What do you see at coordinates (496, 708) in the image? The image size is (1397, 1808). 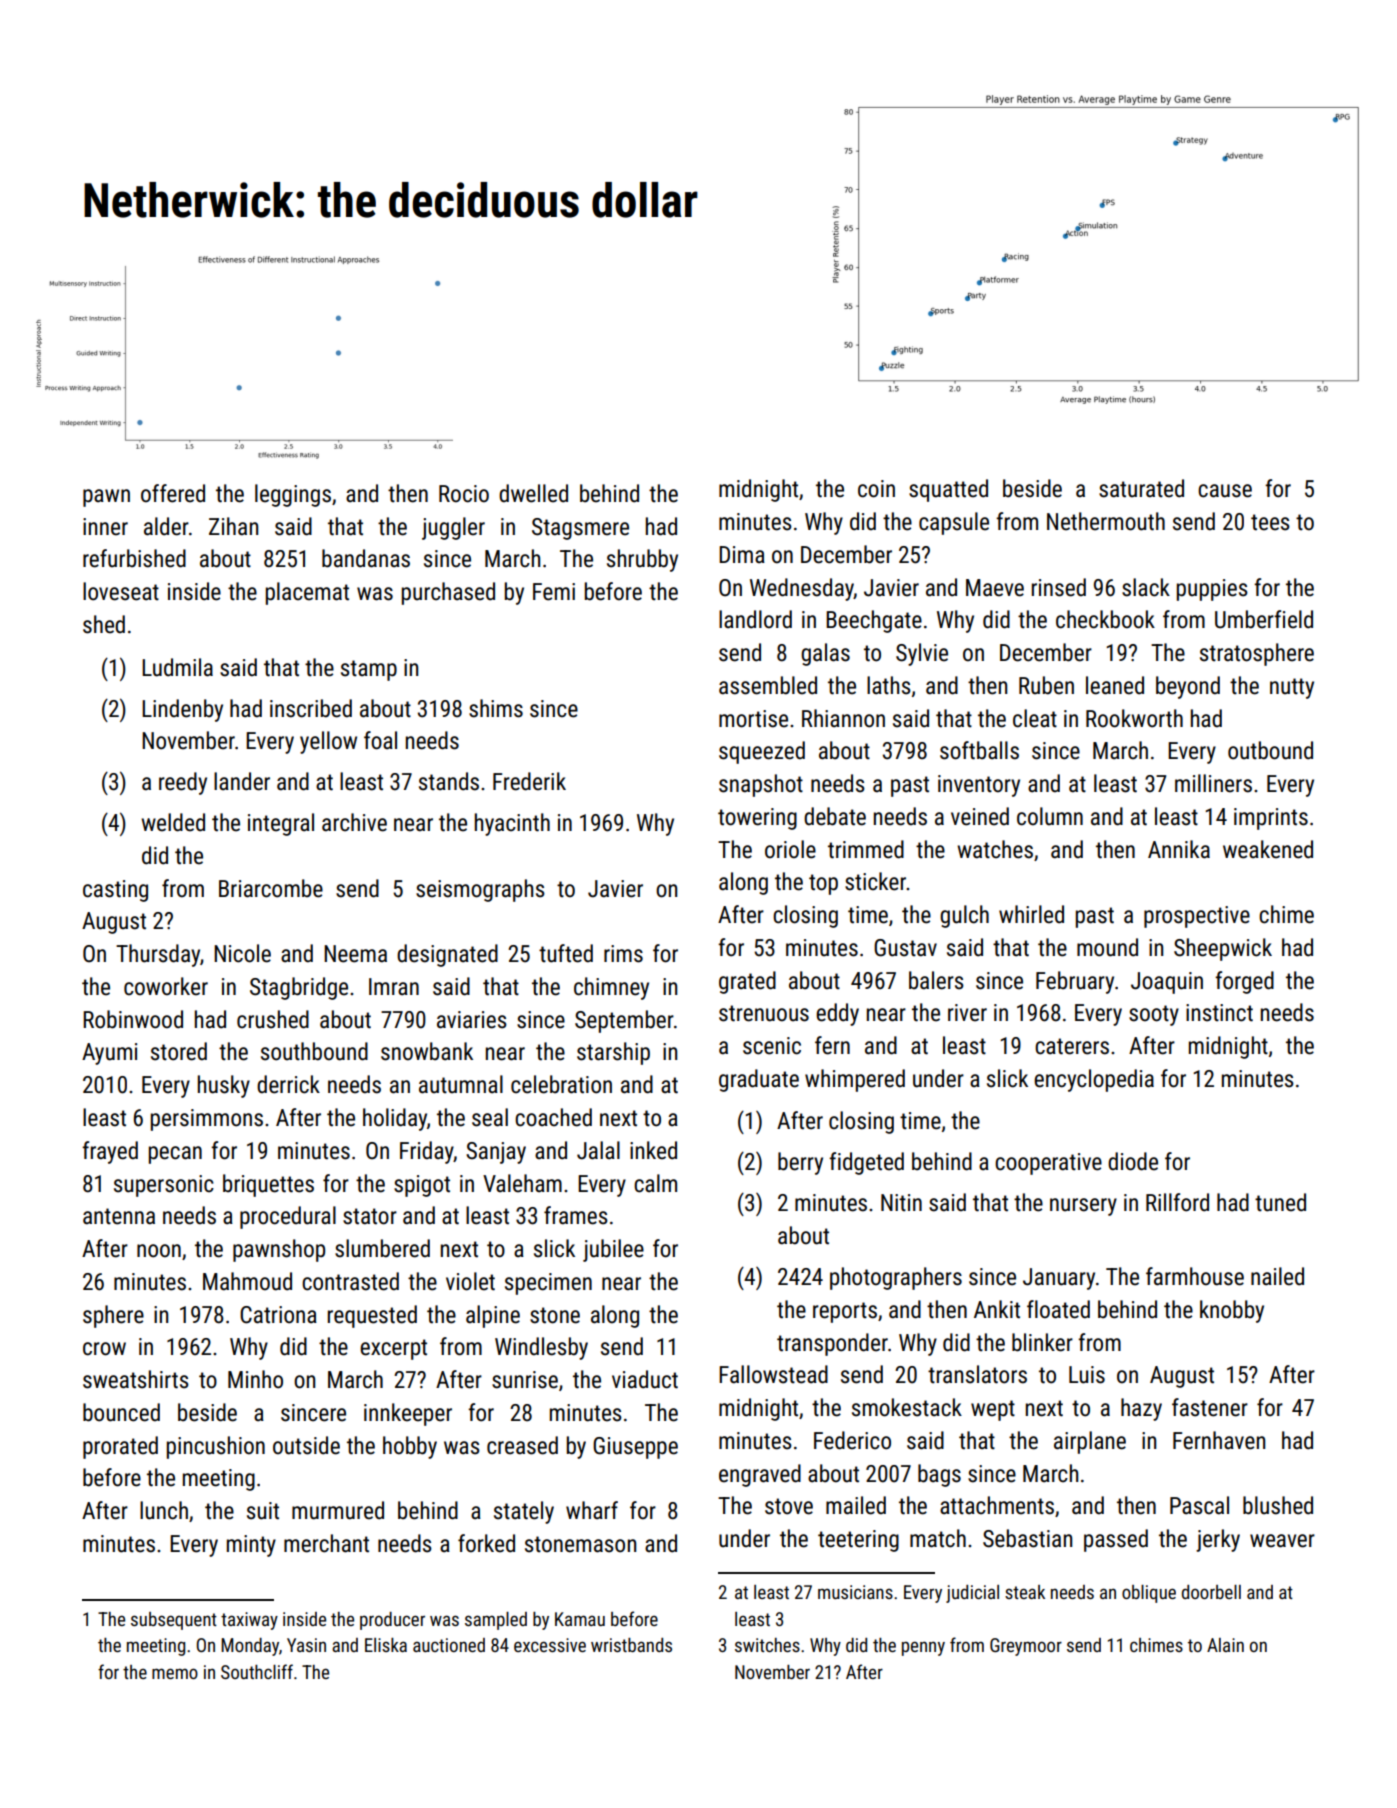 I see `shims` at bounding box center [496, 708].
